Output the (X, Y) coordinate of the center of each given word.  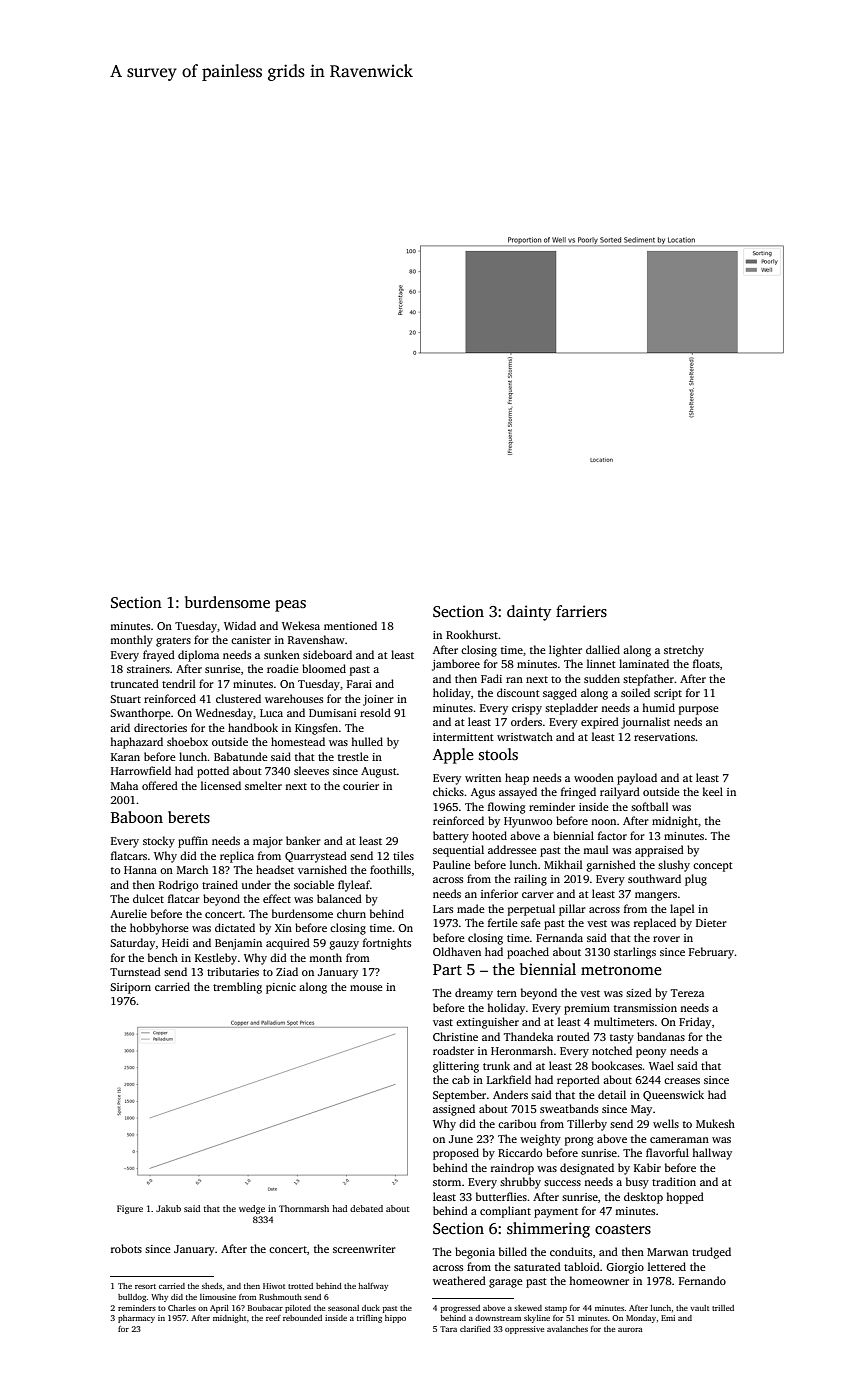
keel (712, 791)
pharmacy (136, 1319)
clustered (238, 698)
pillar (572, 910)
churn (351, 913)
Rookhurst (472, 634)
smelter (263, 785)
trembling (237, 988)
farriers (581, 611)
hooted (489, 835)
